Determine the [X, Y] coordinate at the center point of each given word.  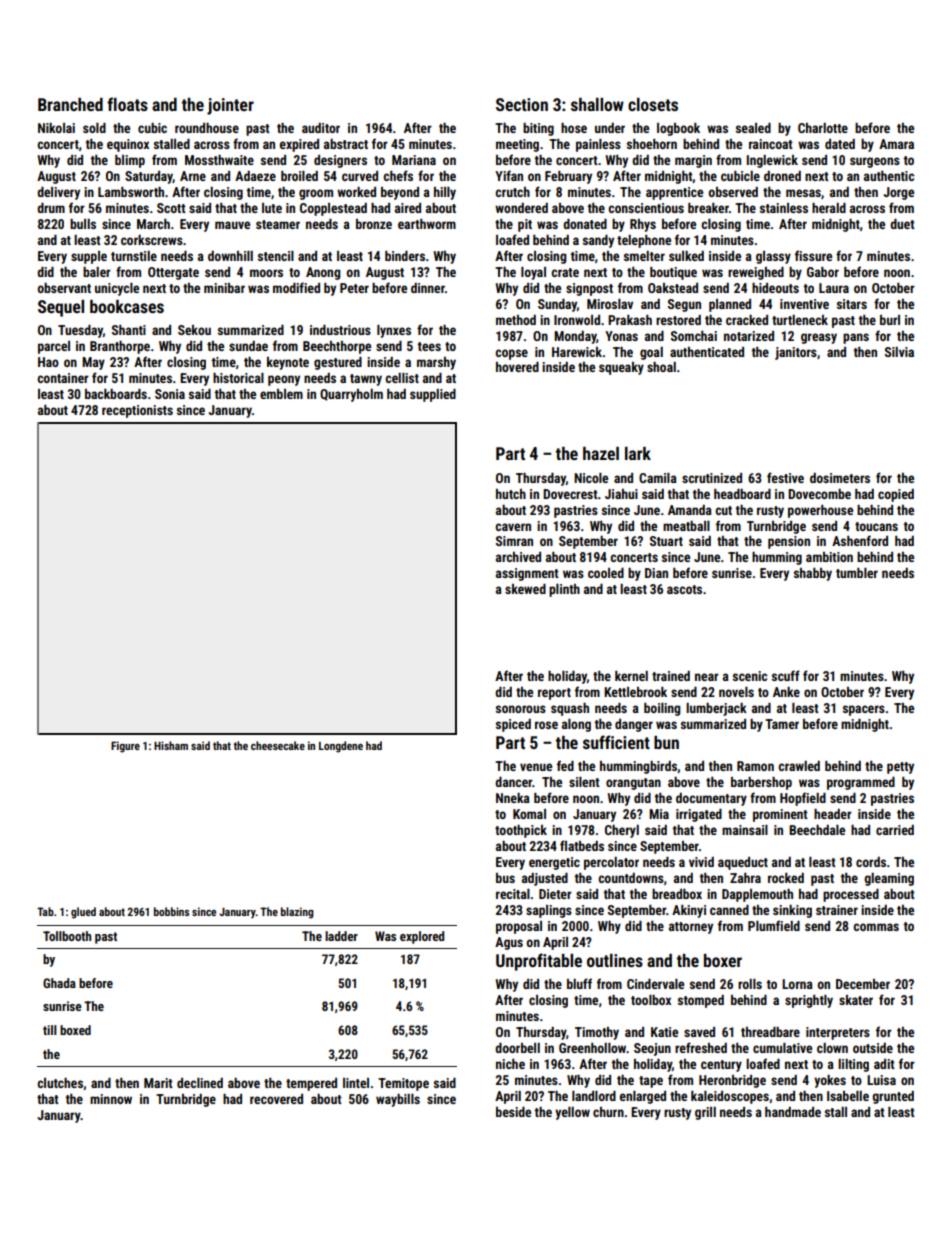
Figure [125, 747]
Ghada [59, 983]
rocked [786, 878]
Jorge [898, 193]
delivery [58, 193]
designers [340, 161]
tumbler [857, 573]
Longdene [341, 747]
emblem [281, 394]
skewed [525, 589]
